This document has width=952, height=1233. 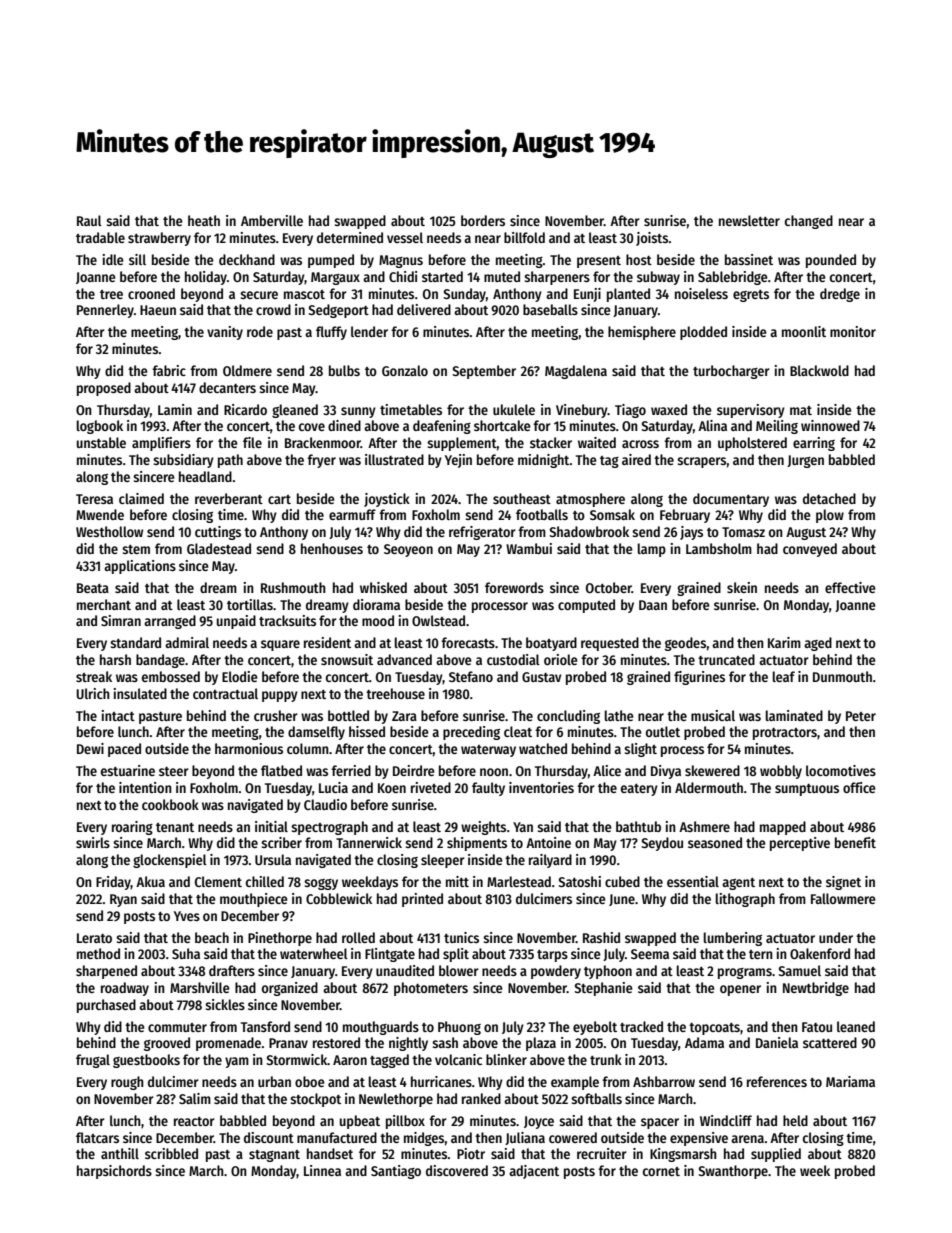 What do you see at coordinates (249, 748) in the document?
I see `harmonious` at bounding box center [249, 748].
